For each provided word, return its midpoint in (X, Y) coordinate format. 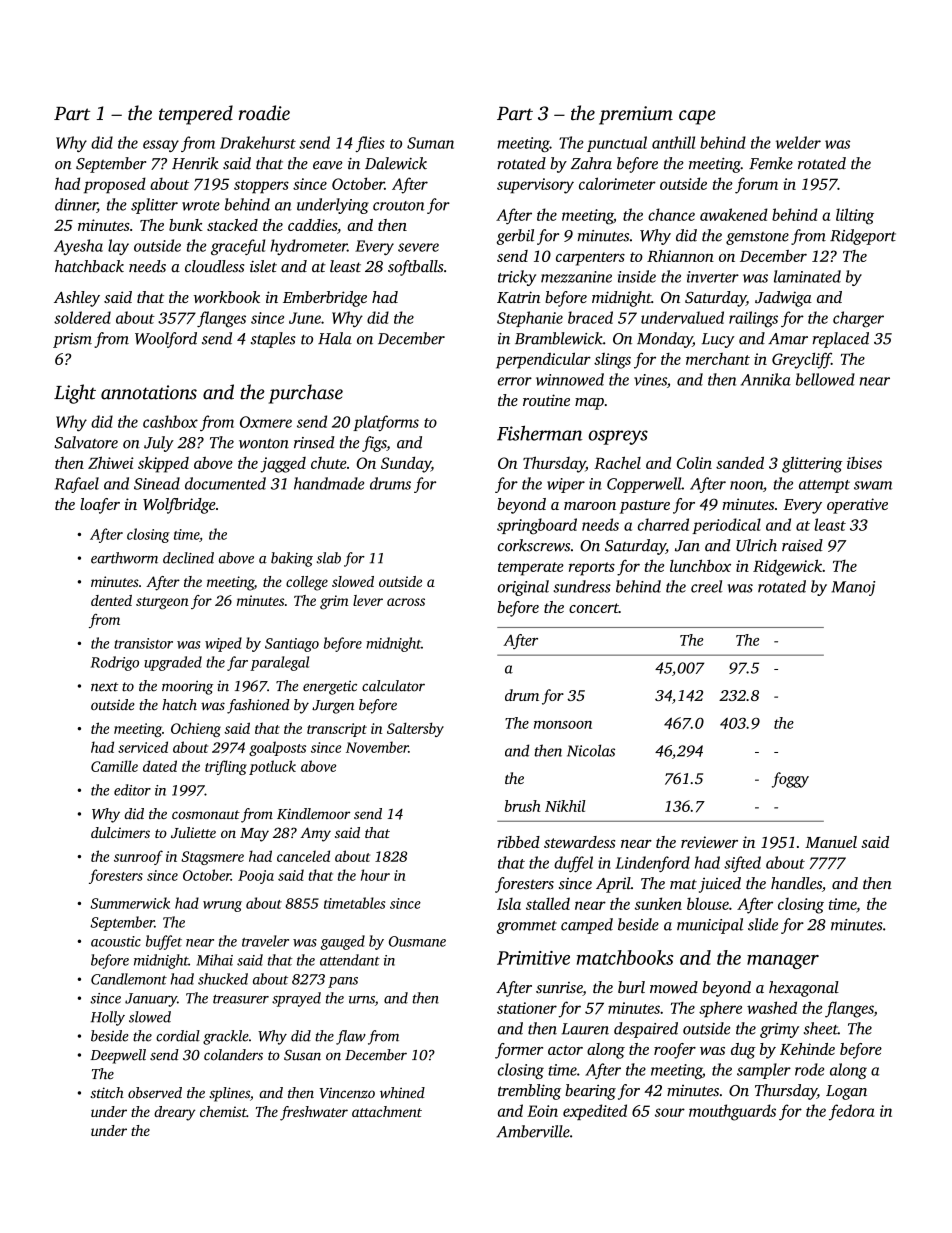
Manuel (831, 842)
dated (160, 766)
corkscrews (534, 545)
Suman (430, 143)
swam (873, 485)
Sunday (406, 464)
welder (798, 142)
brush (522, 806)
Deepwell (118, 1056)
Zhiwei (111, 462)
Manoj (853, 588)
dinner (76, 205)
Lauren (585, 1029)
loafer (100, 506)
